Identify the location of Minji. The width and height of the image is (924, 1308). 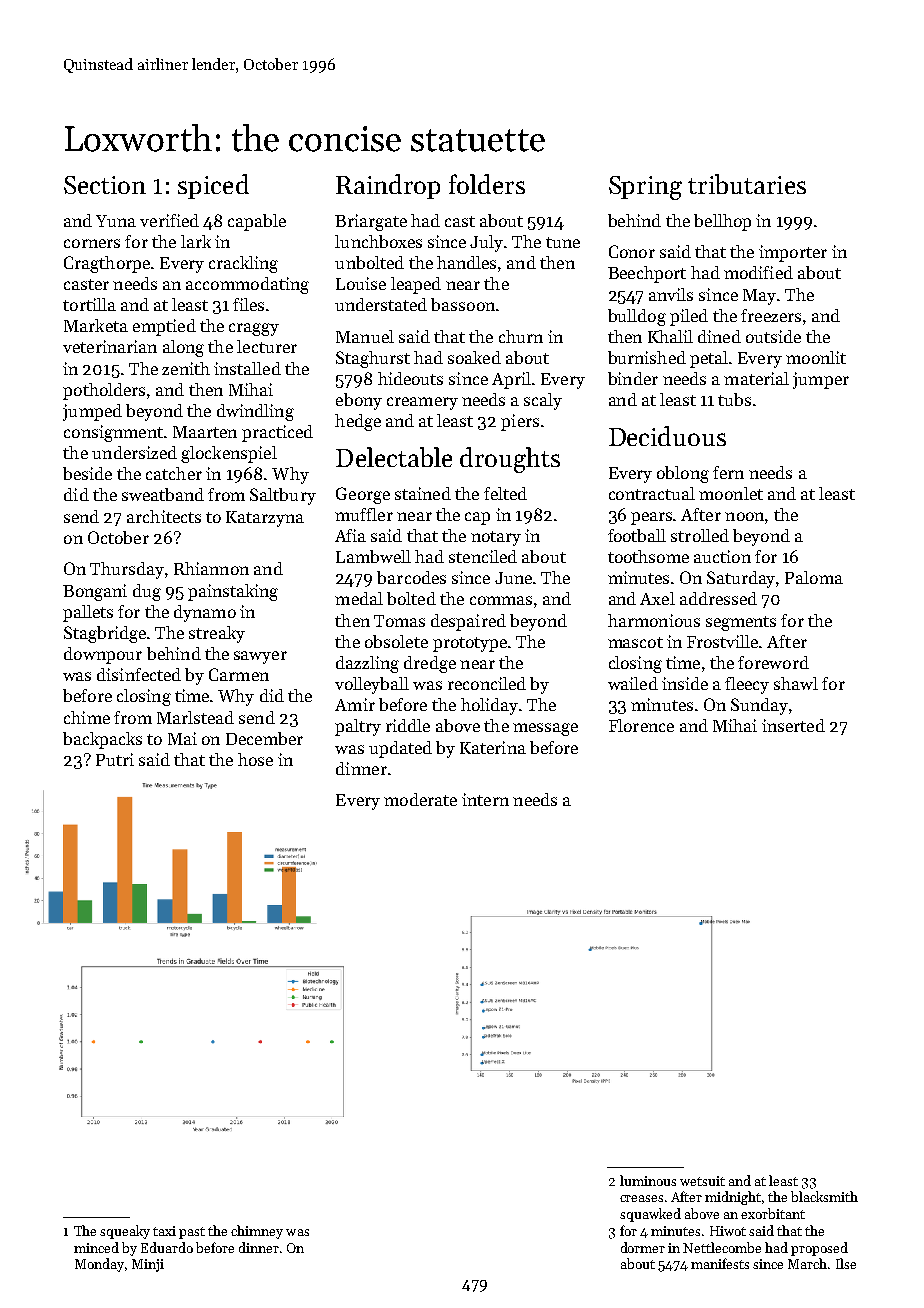
(148, 1265).
